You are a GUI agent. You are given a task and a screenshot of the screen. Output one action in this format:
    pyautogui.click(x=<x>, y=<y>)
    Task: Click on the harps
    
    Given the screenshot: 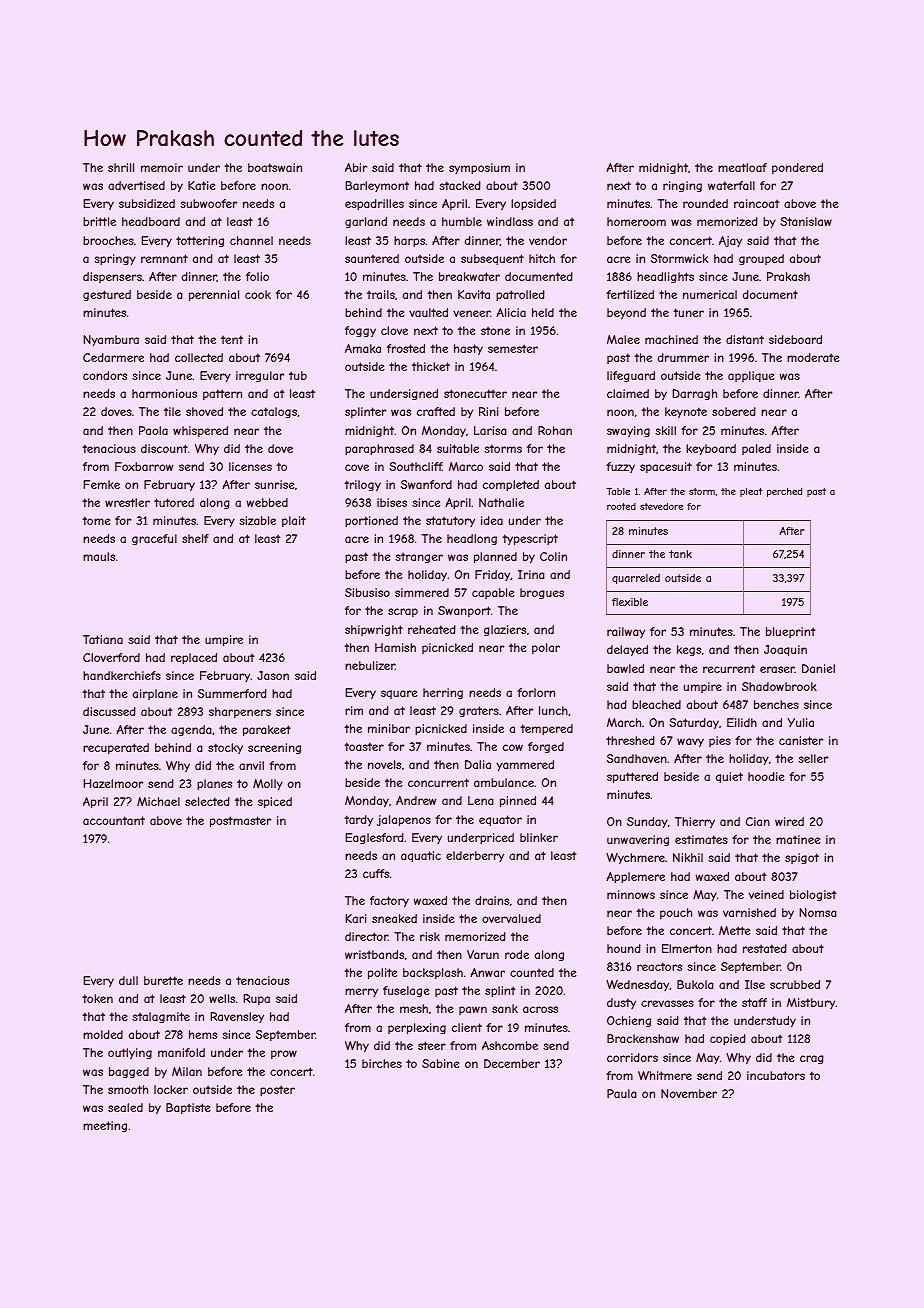 What is the action you would take?
    pyautogui.click(x=409, y=242)
